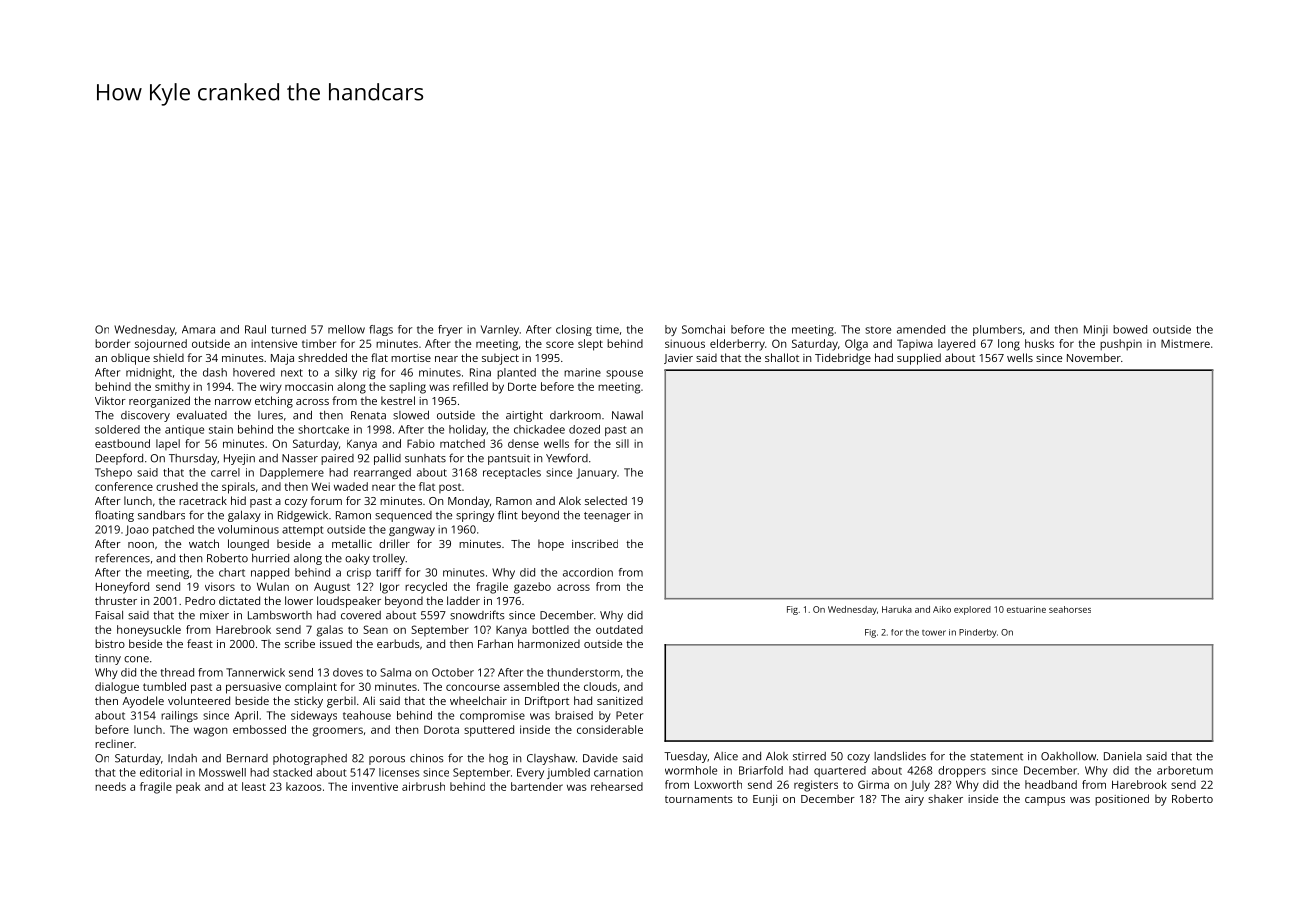 The image size is (1308, 924). I want to click on arboretum, so click(1185, 770).
